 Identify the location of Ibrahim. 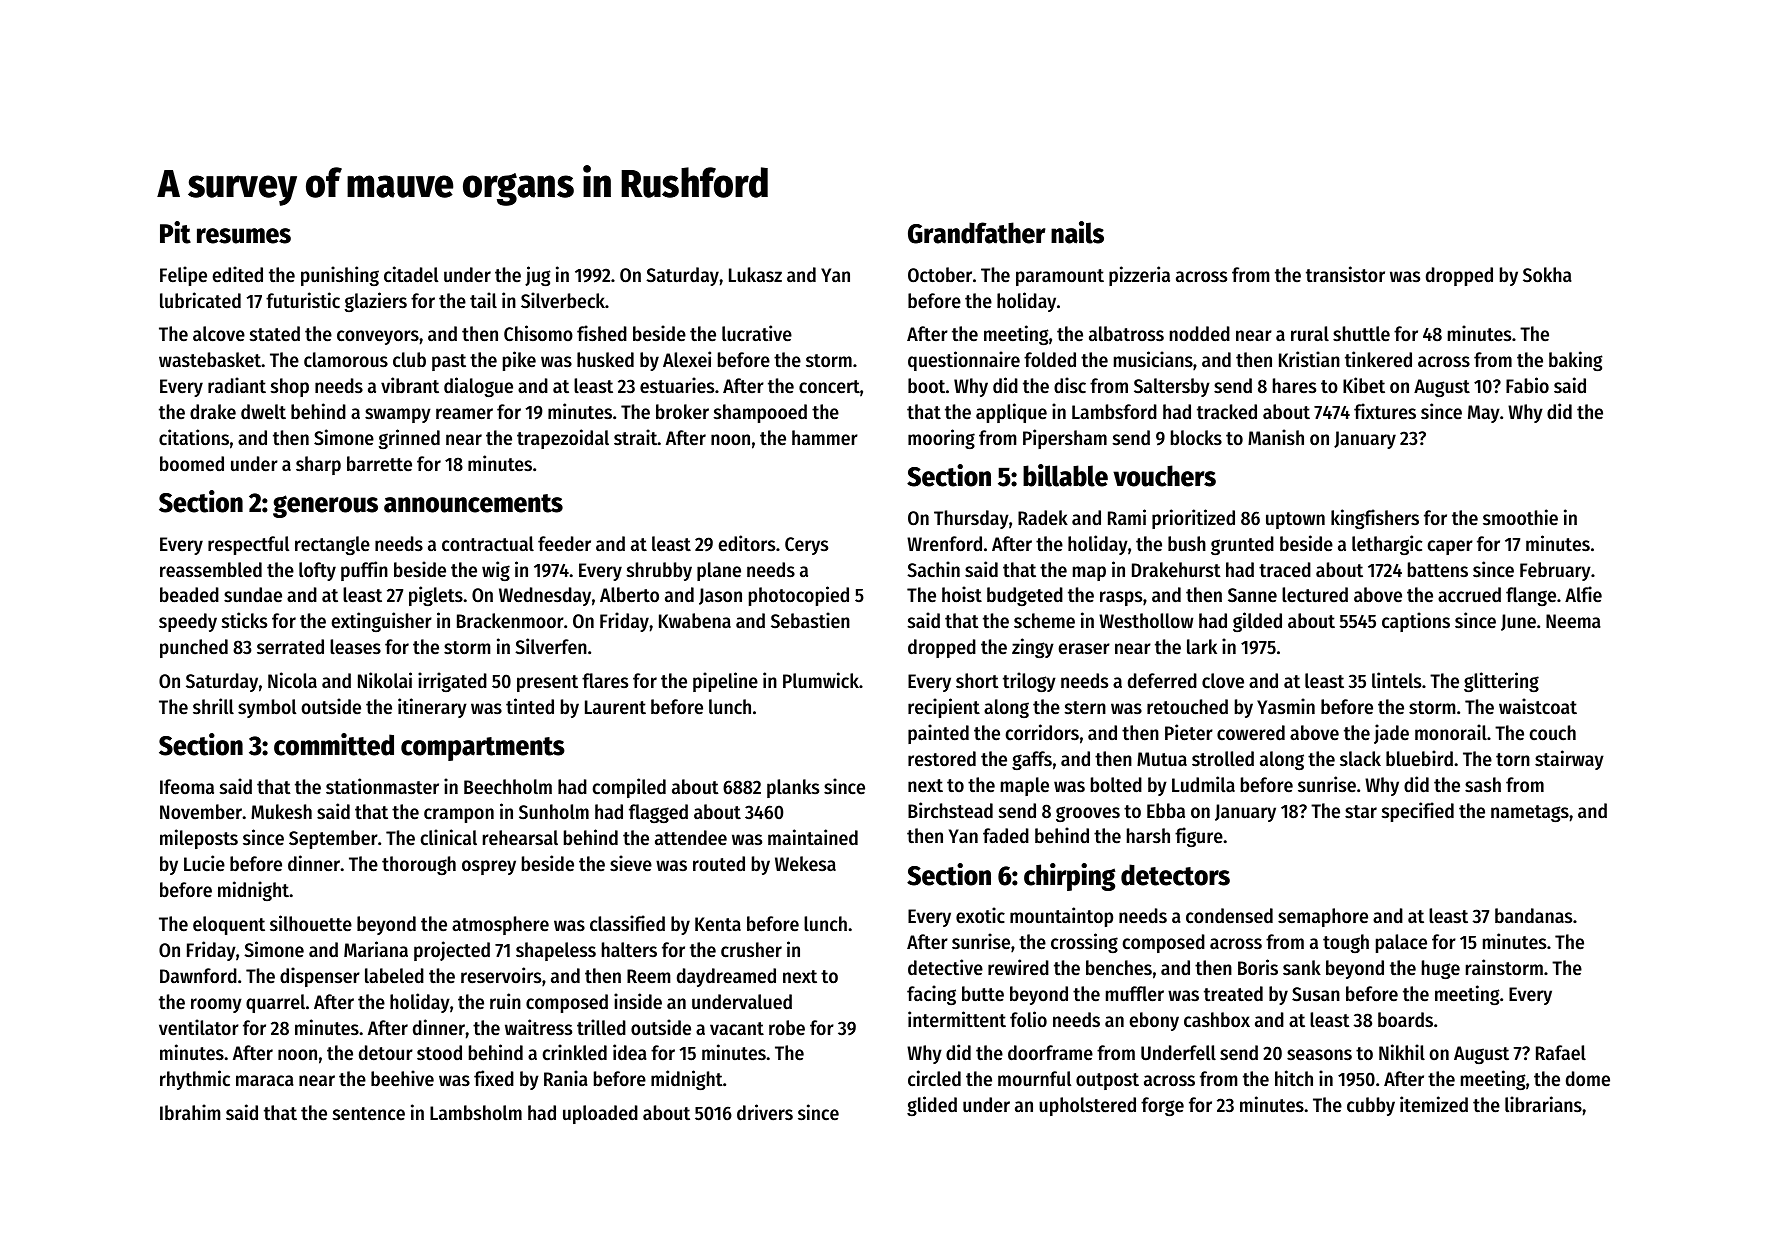
(190, 1112).
